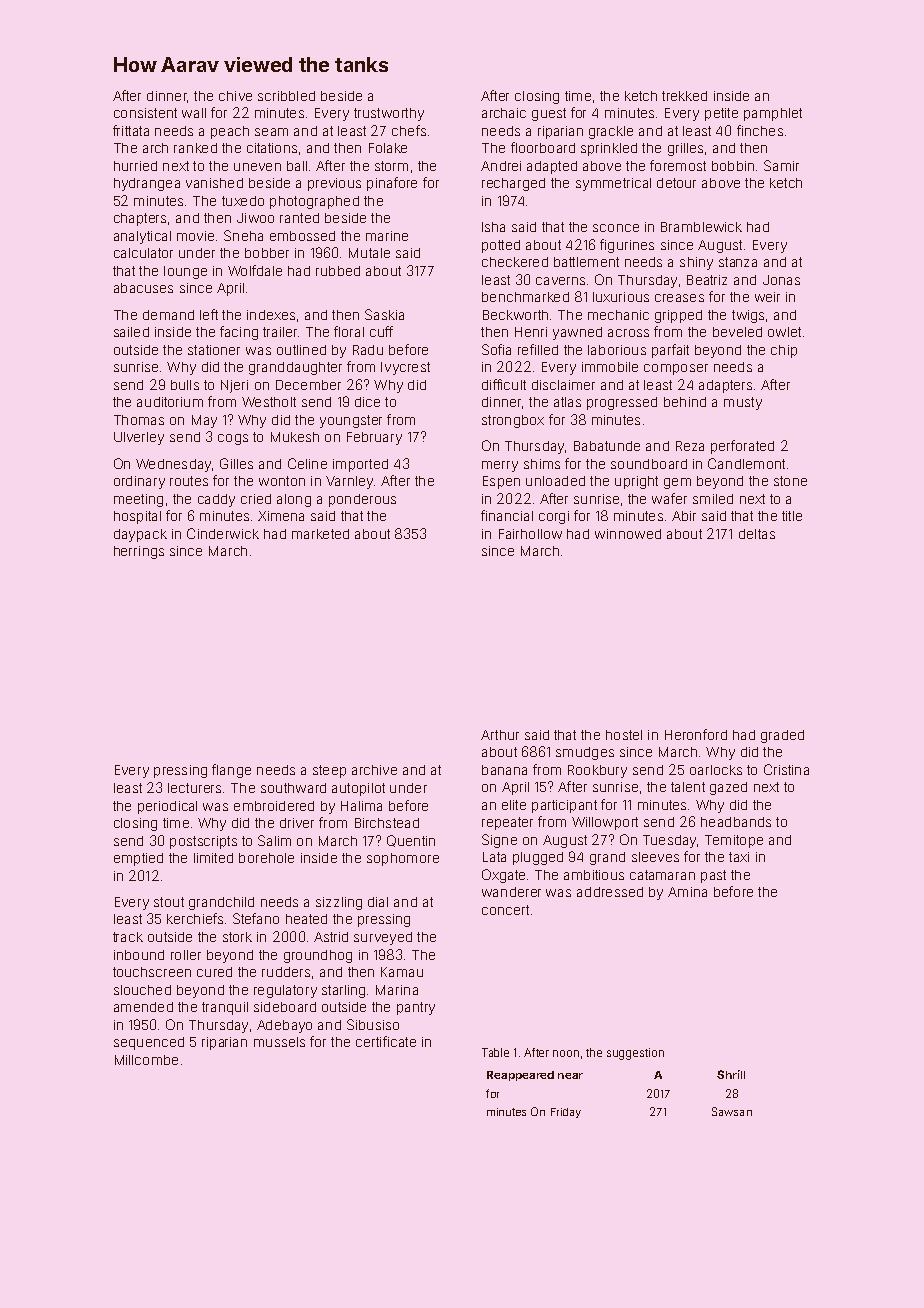 The width and height of the page is (924, 1308). What do you see at coordinates (285, 1007) in the page?
I see `sideboard` at bounding box center [285, 1007].
